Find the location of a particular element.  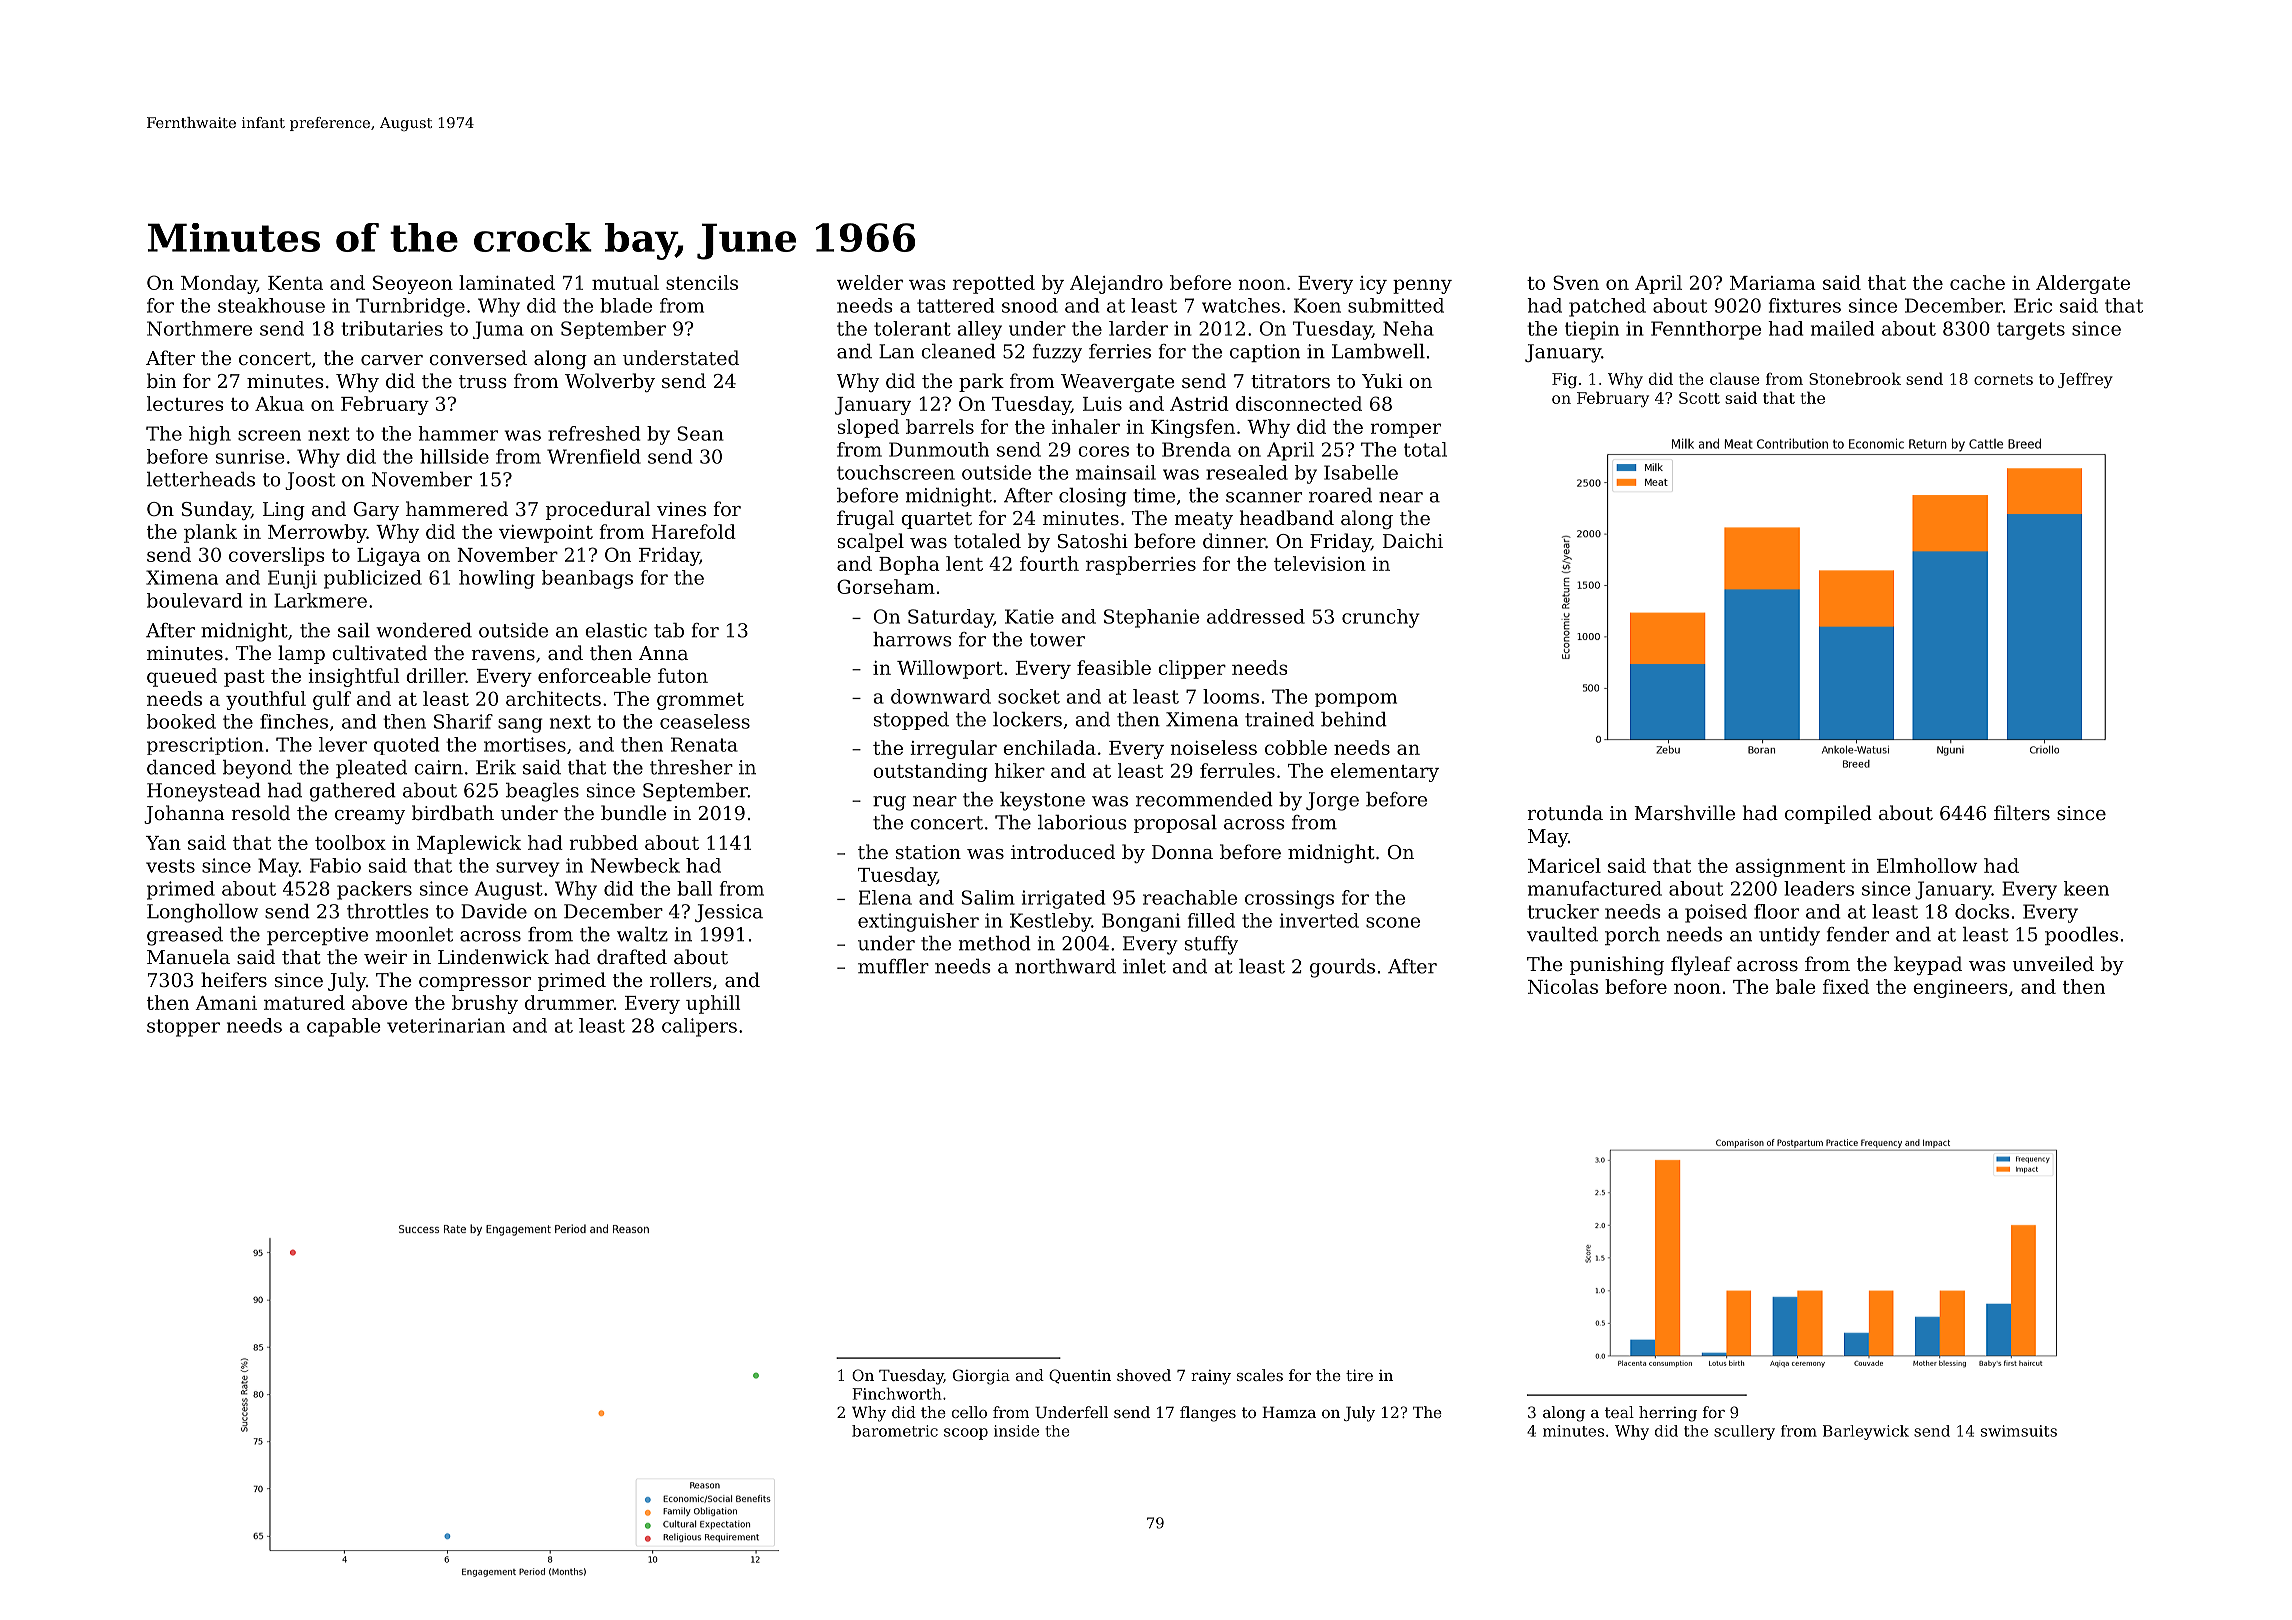

sloped is located at coordinates (868, 428).
